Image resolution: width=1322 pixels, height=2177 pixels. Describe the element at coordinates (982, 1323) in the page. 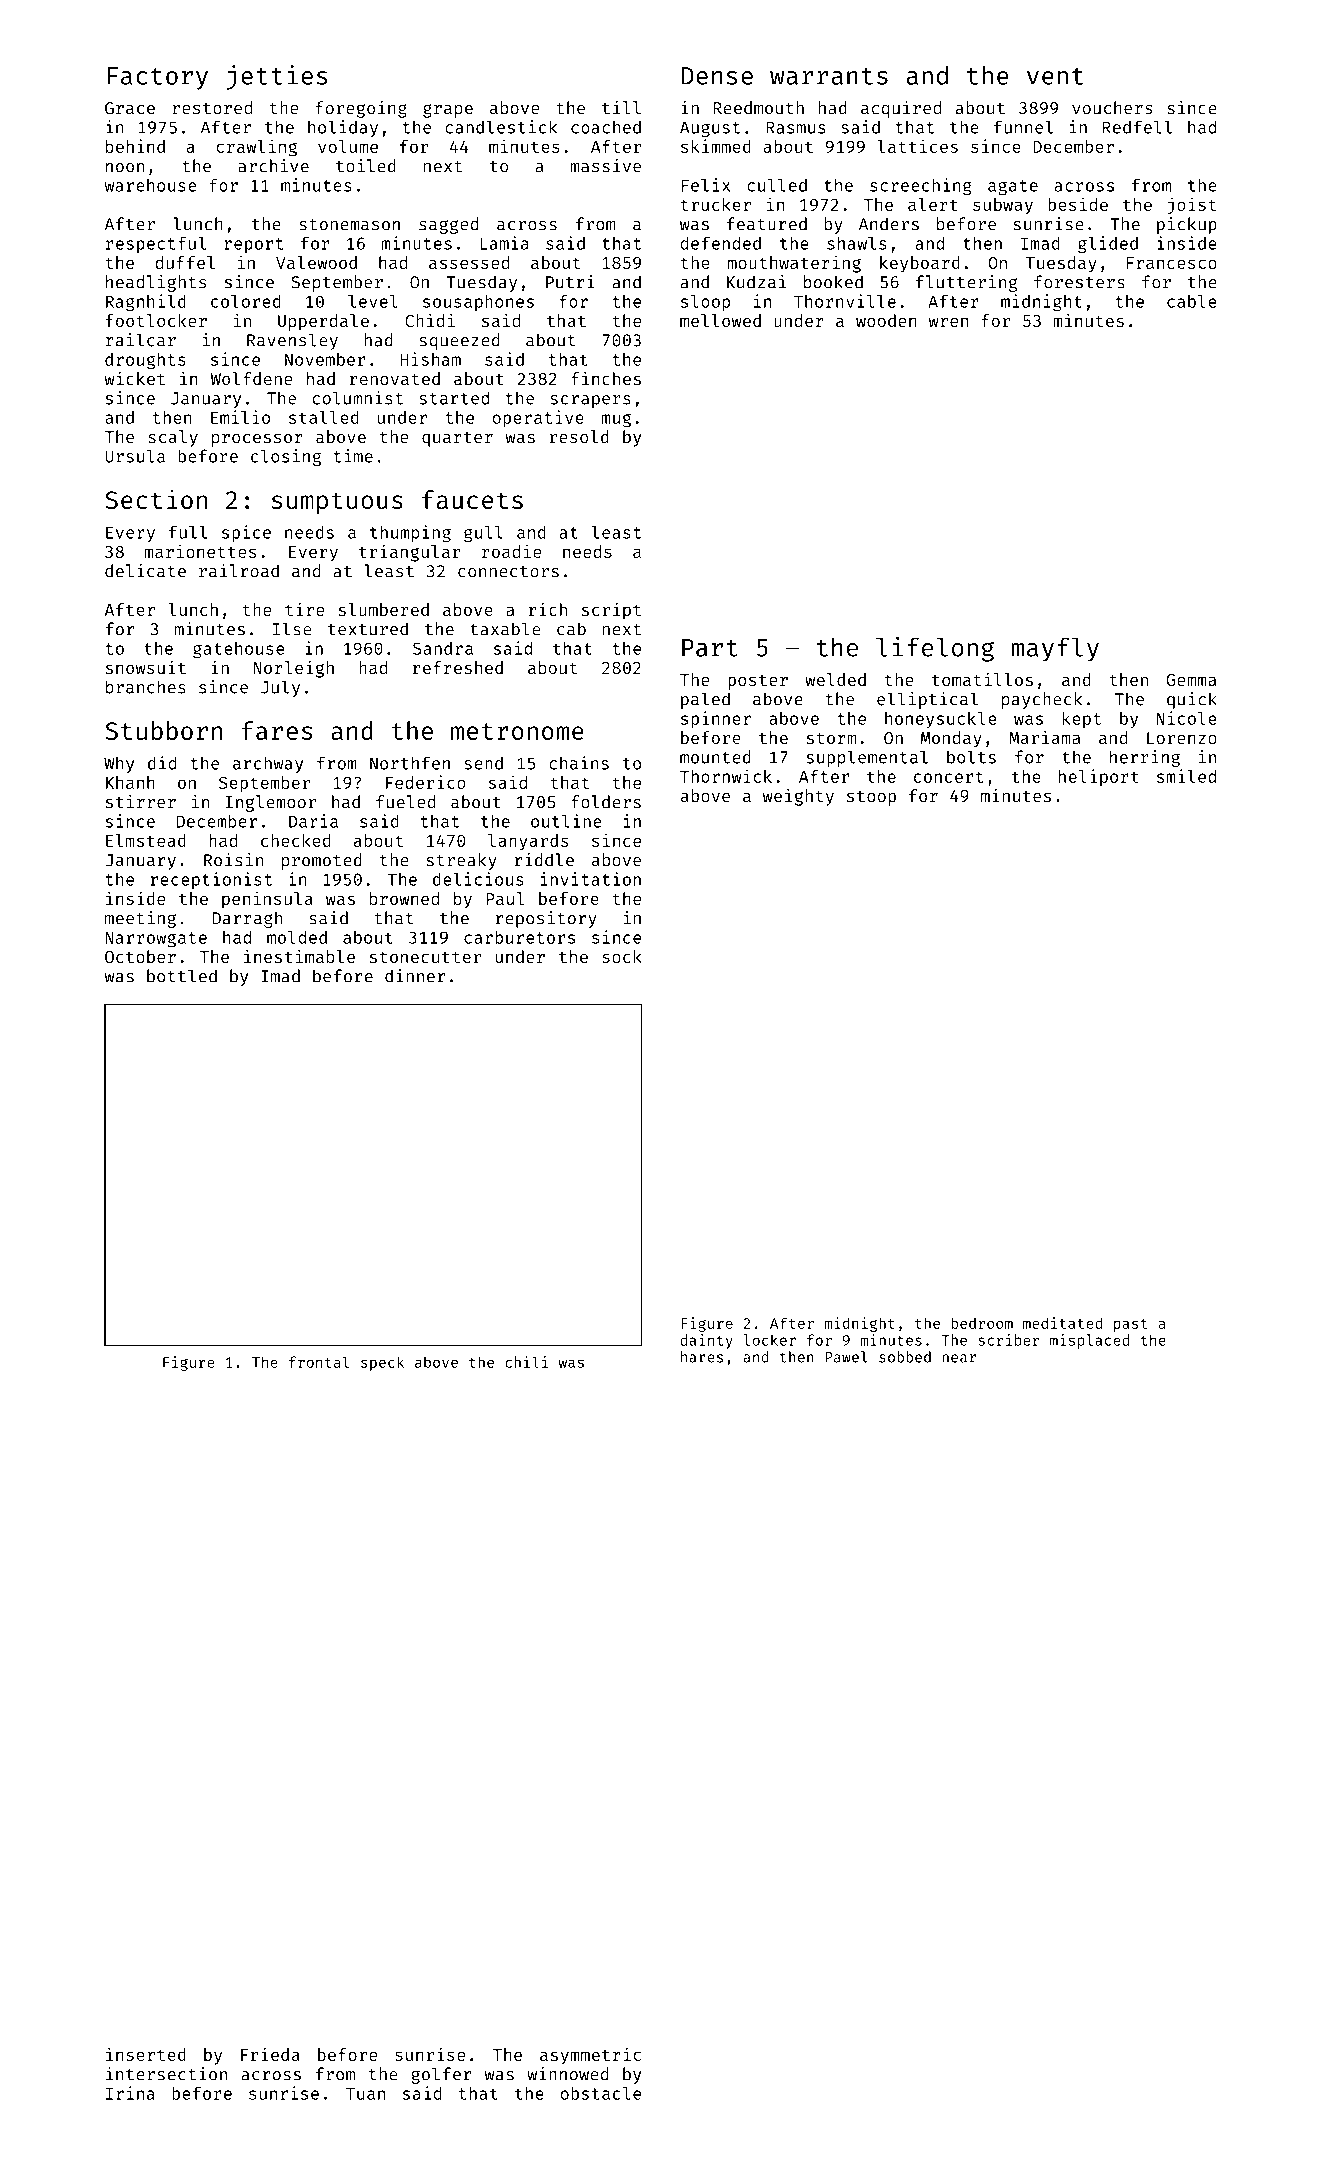

I see `bedroom` at that location.
